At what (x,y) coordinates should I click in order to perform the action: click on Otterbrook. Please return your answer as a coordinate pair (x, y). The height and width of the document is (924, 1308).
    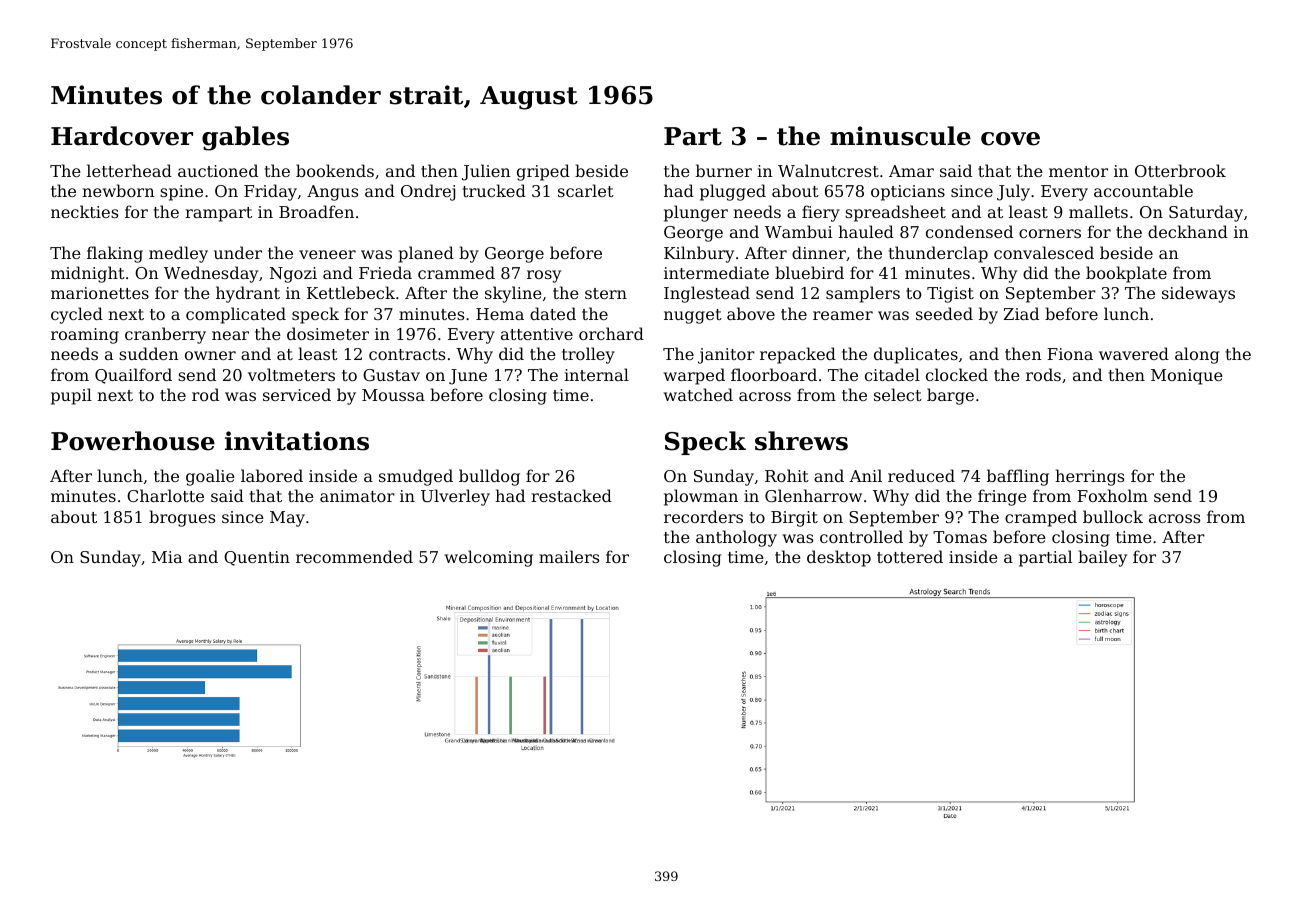
    Looking at the image, I should click on (1180, 170).
